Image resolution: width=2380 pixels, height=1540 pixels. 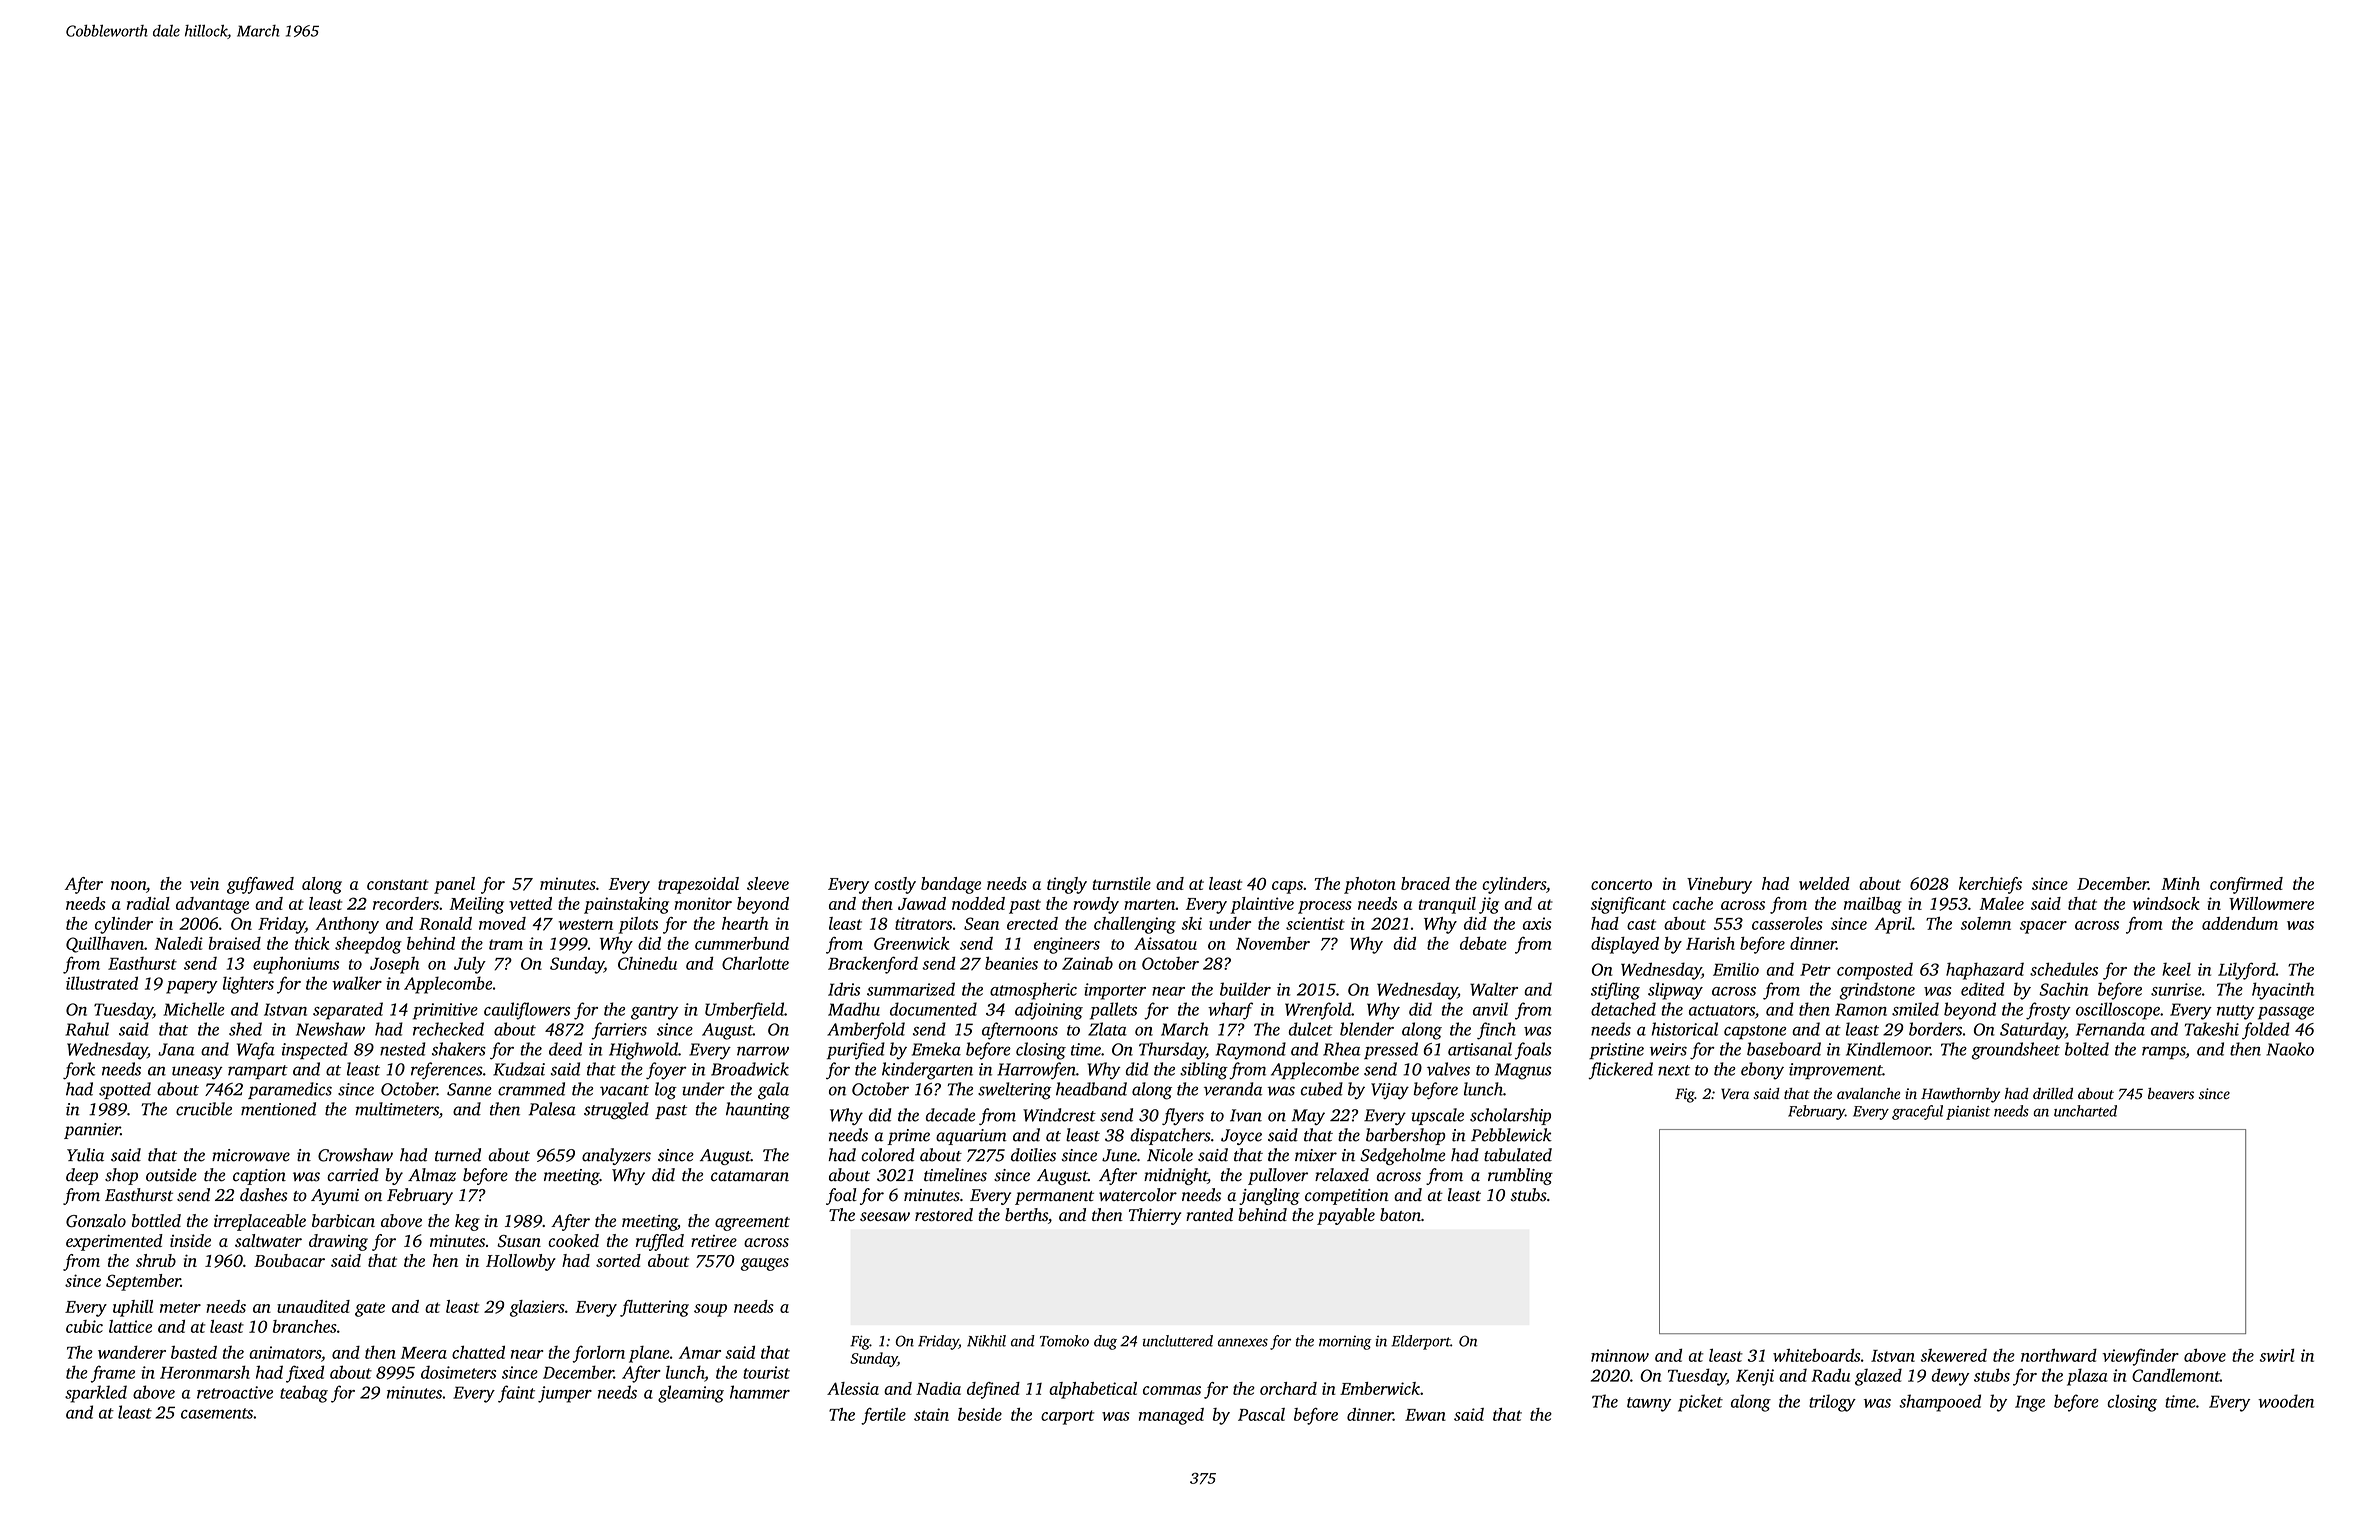 I want to click on addendum, so click(x=2240, y=923).
